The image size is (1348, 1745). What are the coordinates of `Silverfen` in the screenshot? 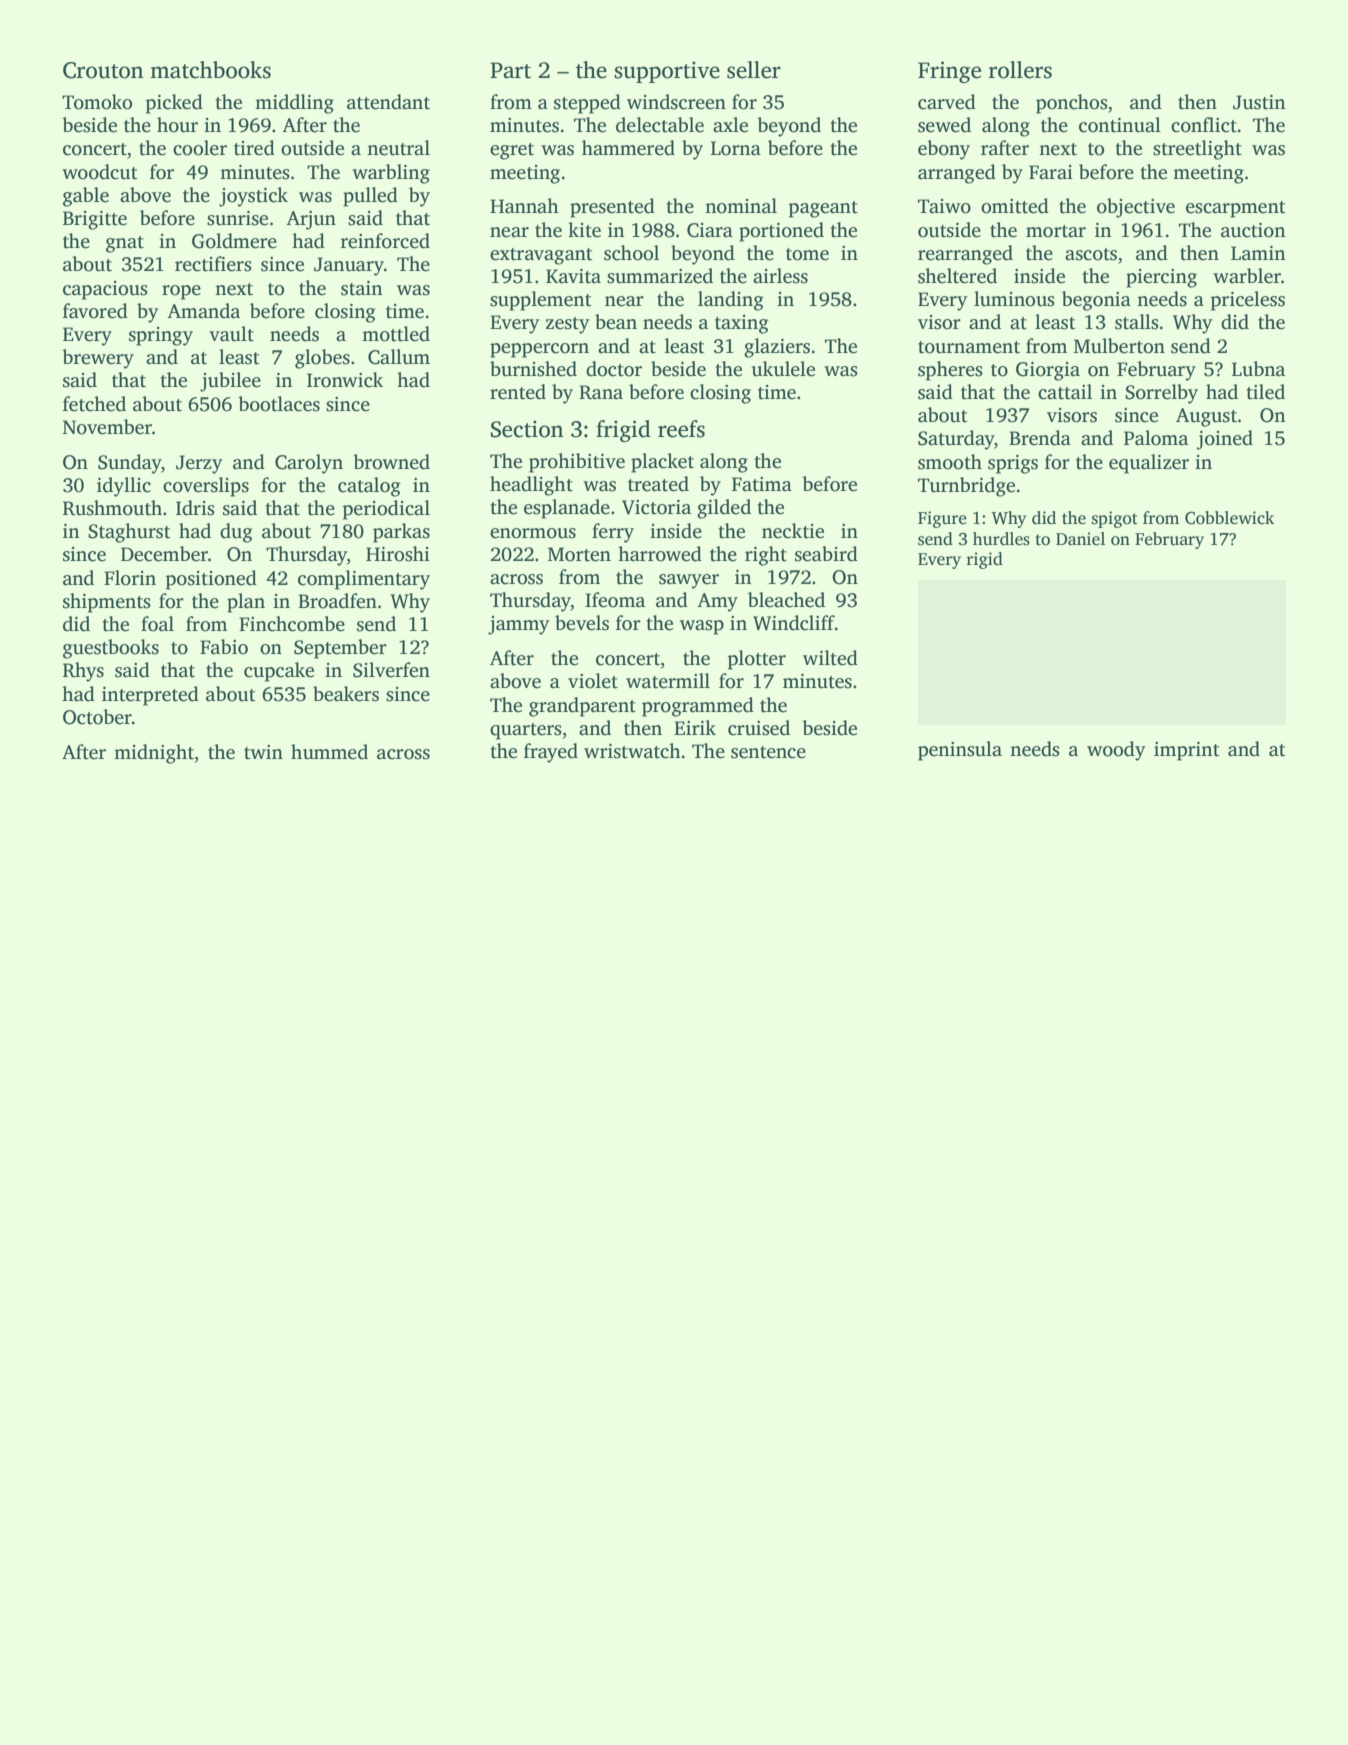 It's located at (391, 670).
